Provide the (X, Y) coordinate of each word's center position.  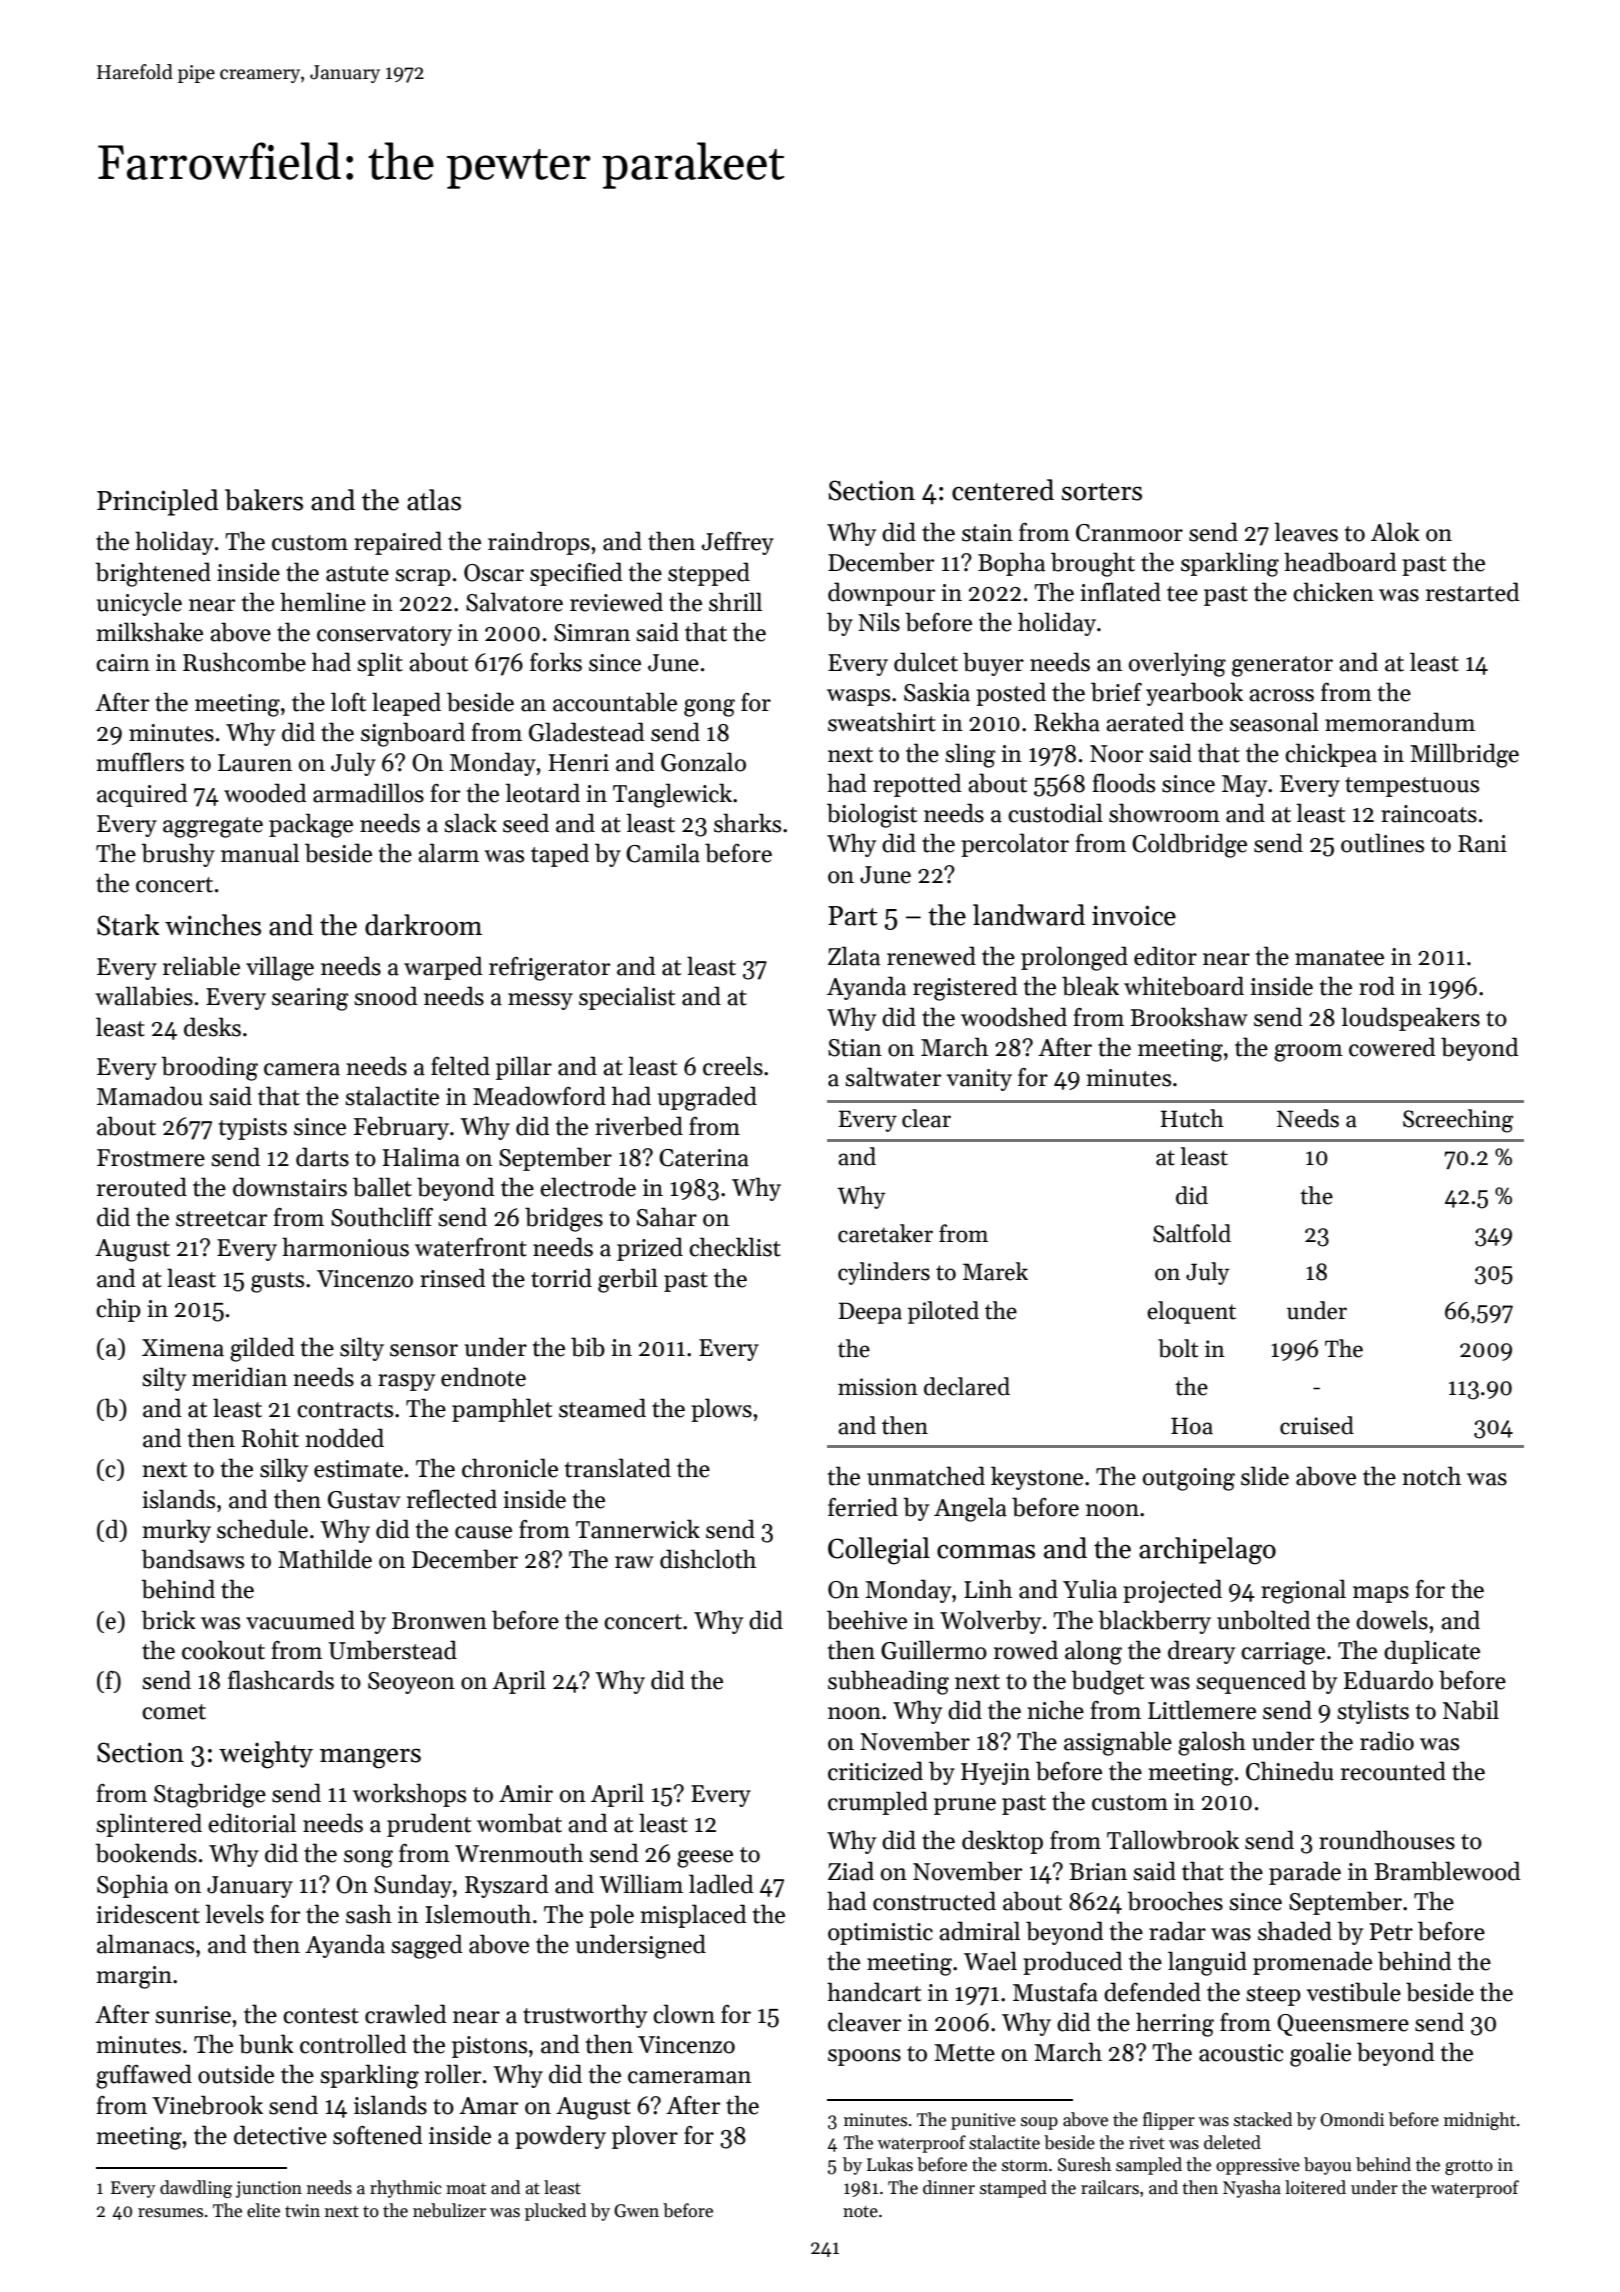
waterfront (471, 1247)
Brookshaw (1189, 1017)
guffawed (144, 2076)
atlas (434, 500)
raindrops (539, 543)
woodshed (1014, 1017)
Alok (1395, 532)
